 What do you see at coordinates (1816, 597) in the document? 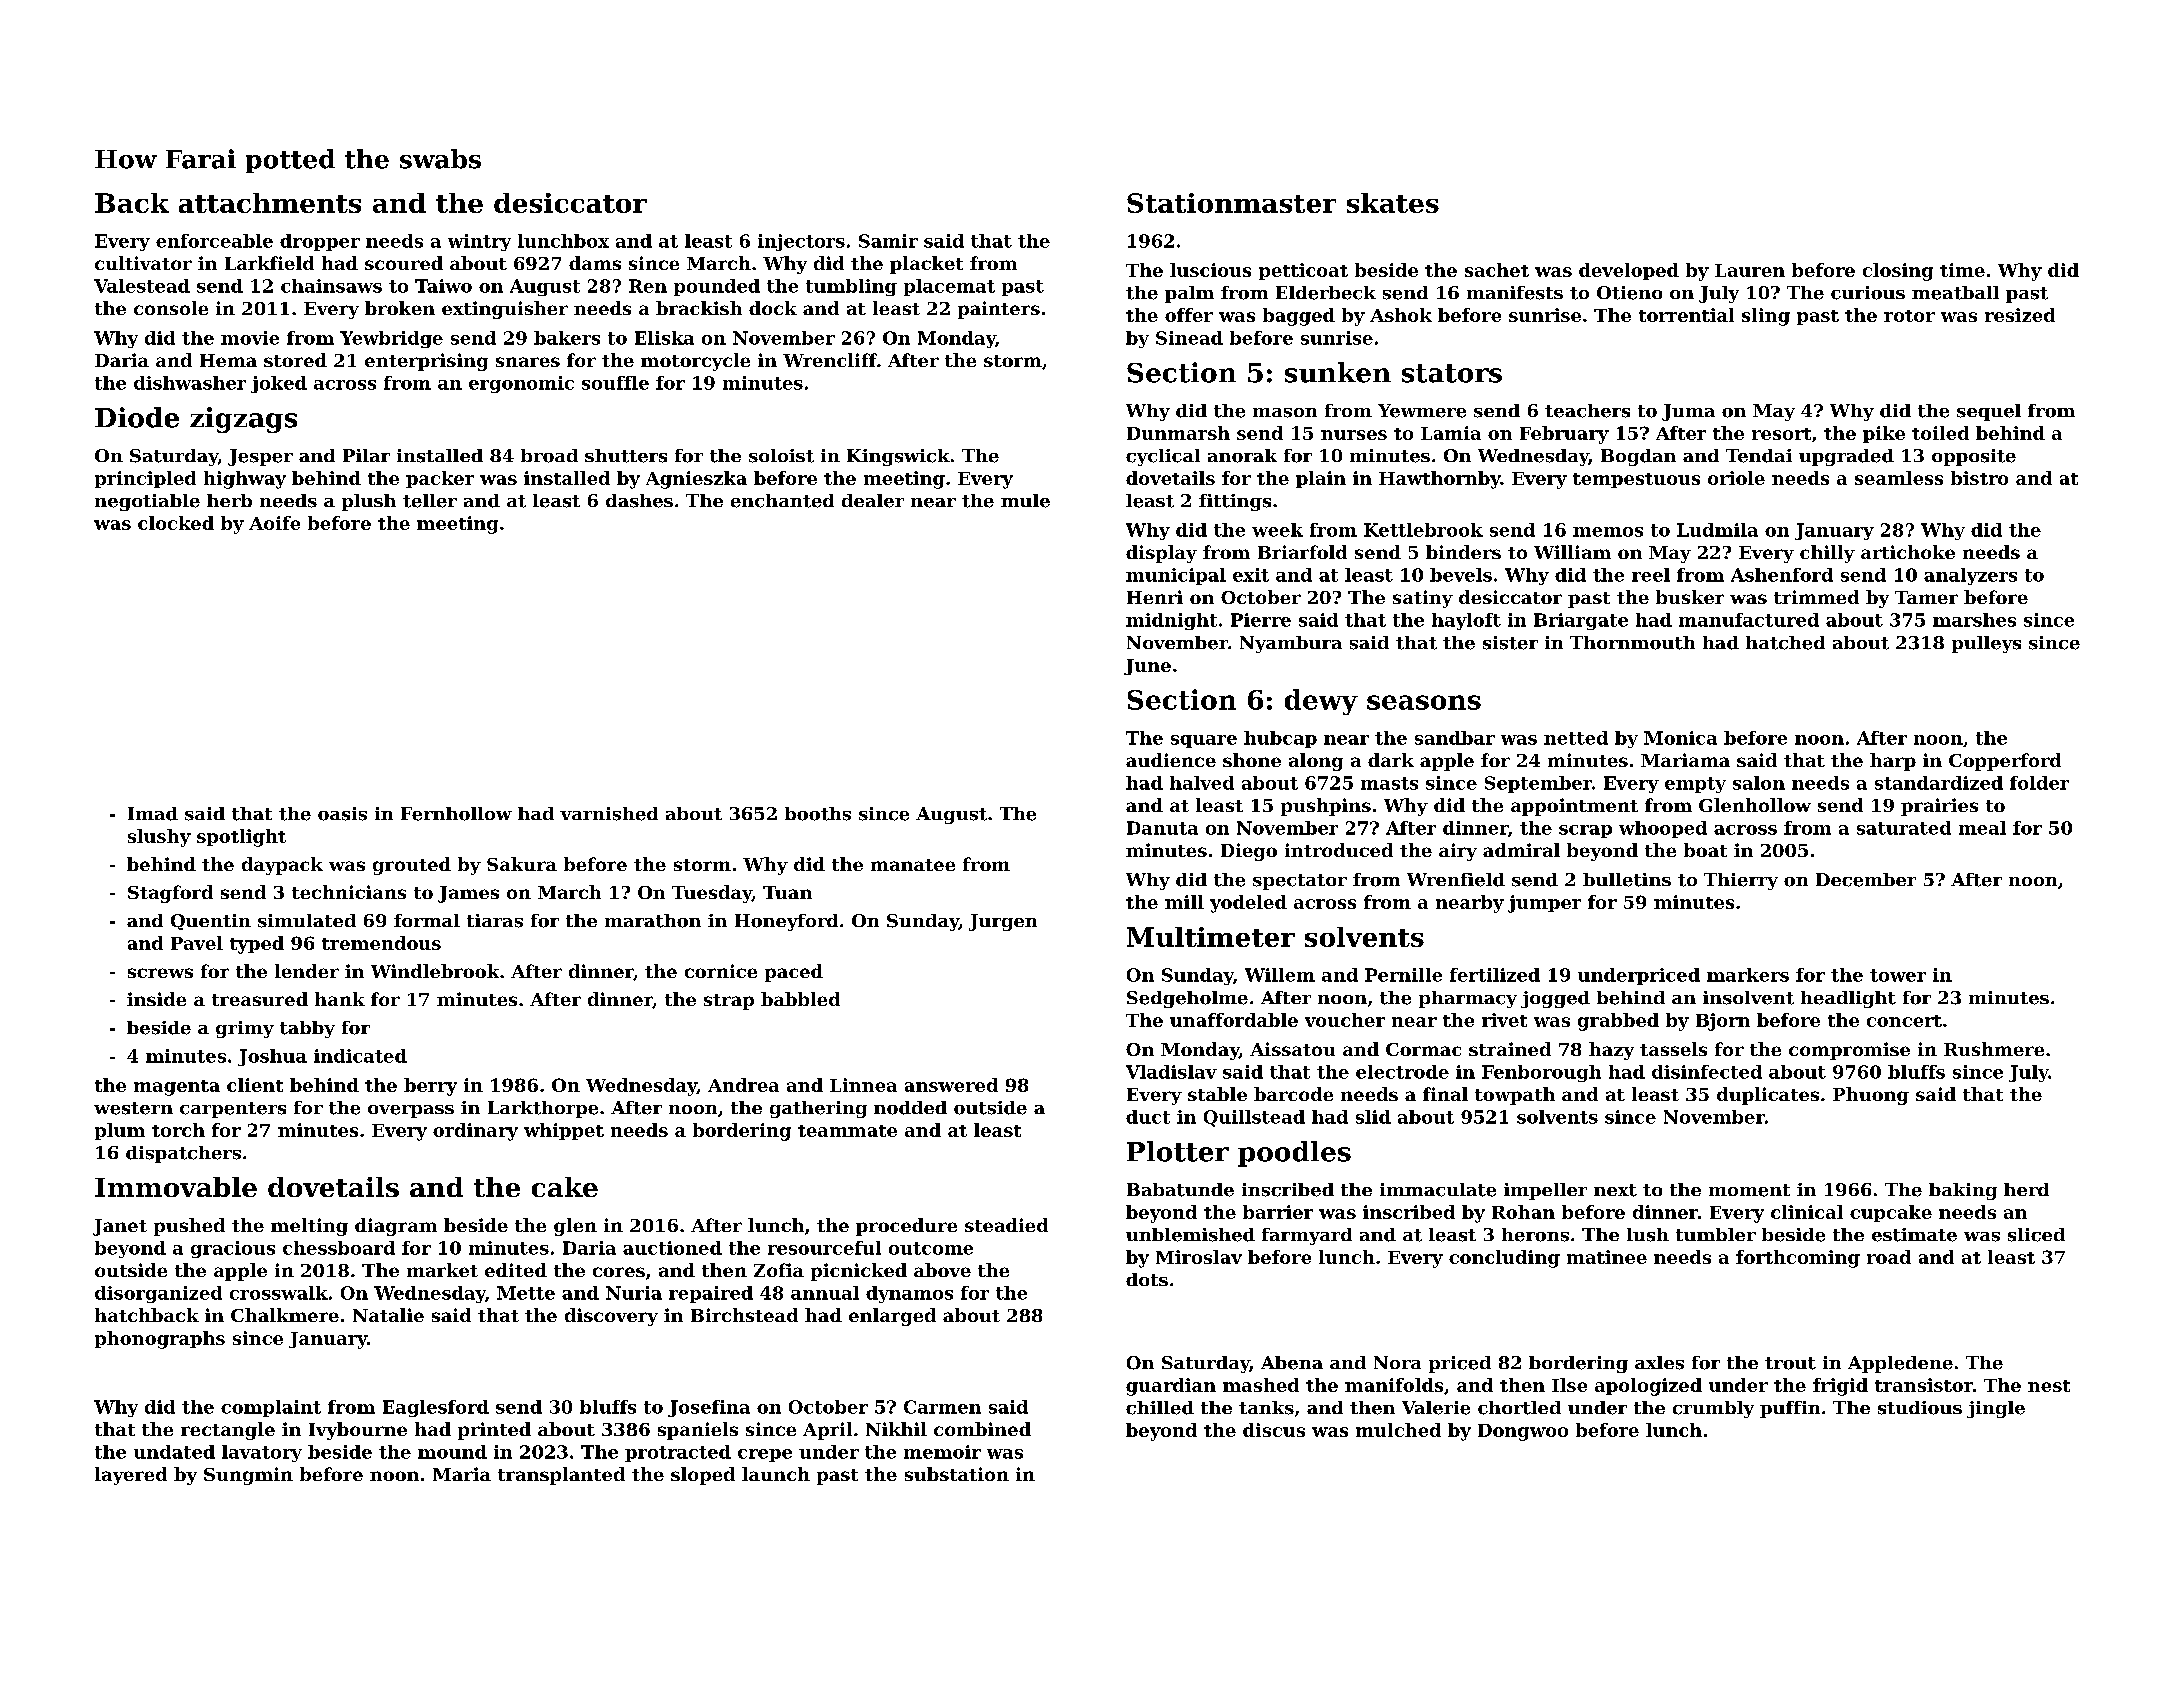
I see `trimmed` at bounding box center [1816, 597].
